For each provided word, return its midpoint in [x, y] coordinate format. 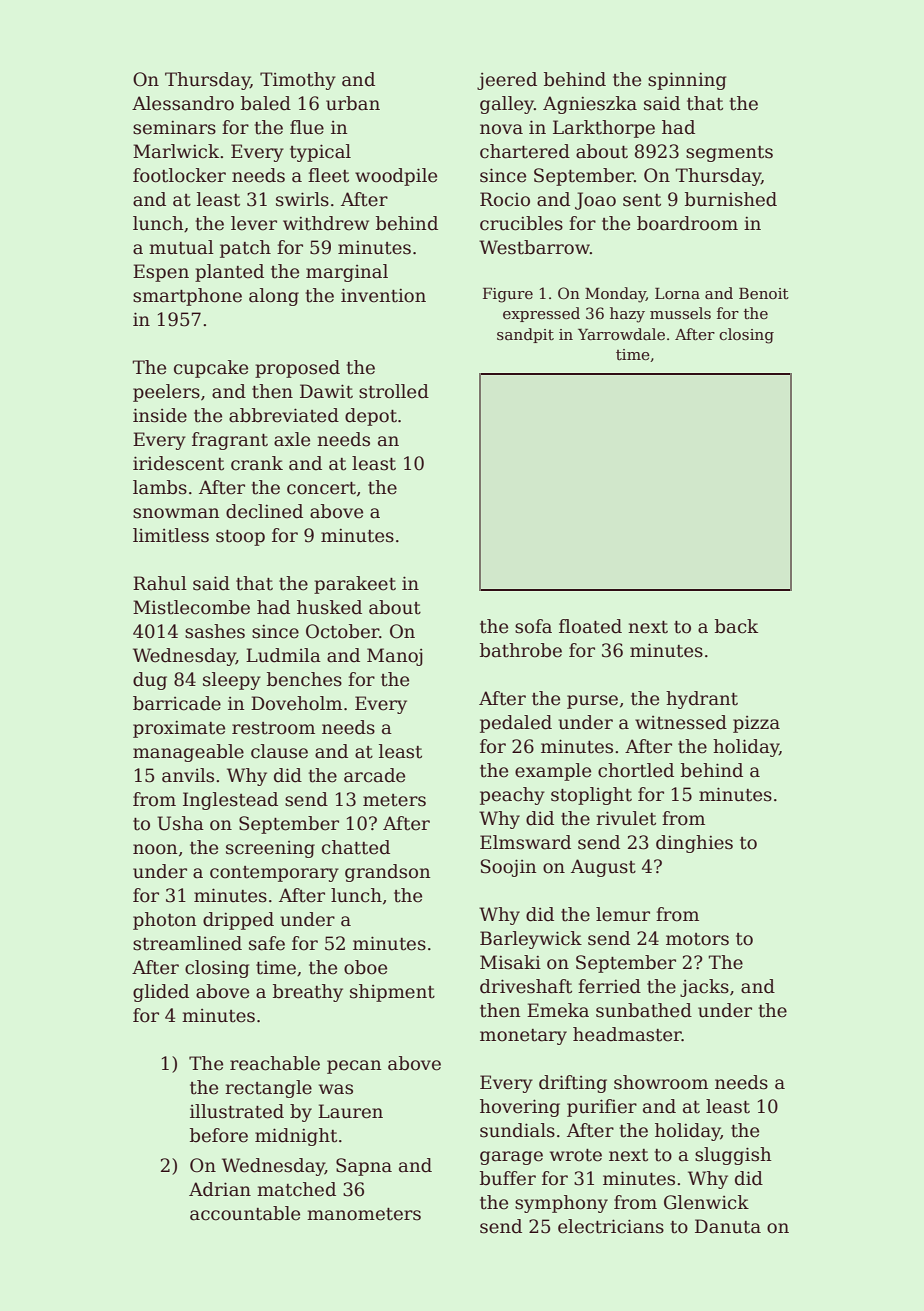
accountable [245, 1213]
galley [507, 105]
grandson [388, 873]
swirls [302, 199]
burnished [731, 199]
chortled [636, 770]
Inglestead [230, 801]
